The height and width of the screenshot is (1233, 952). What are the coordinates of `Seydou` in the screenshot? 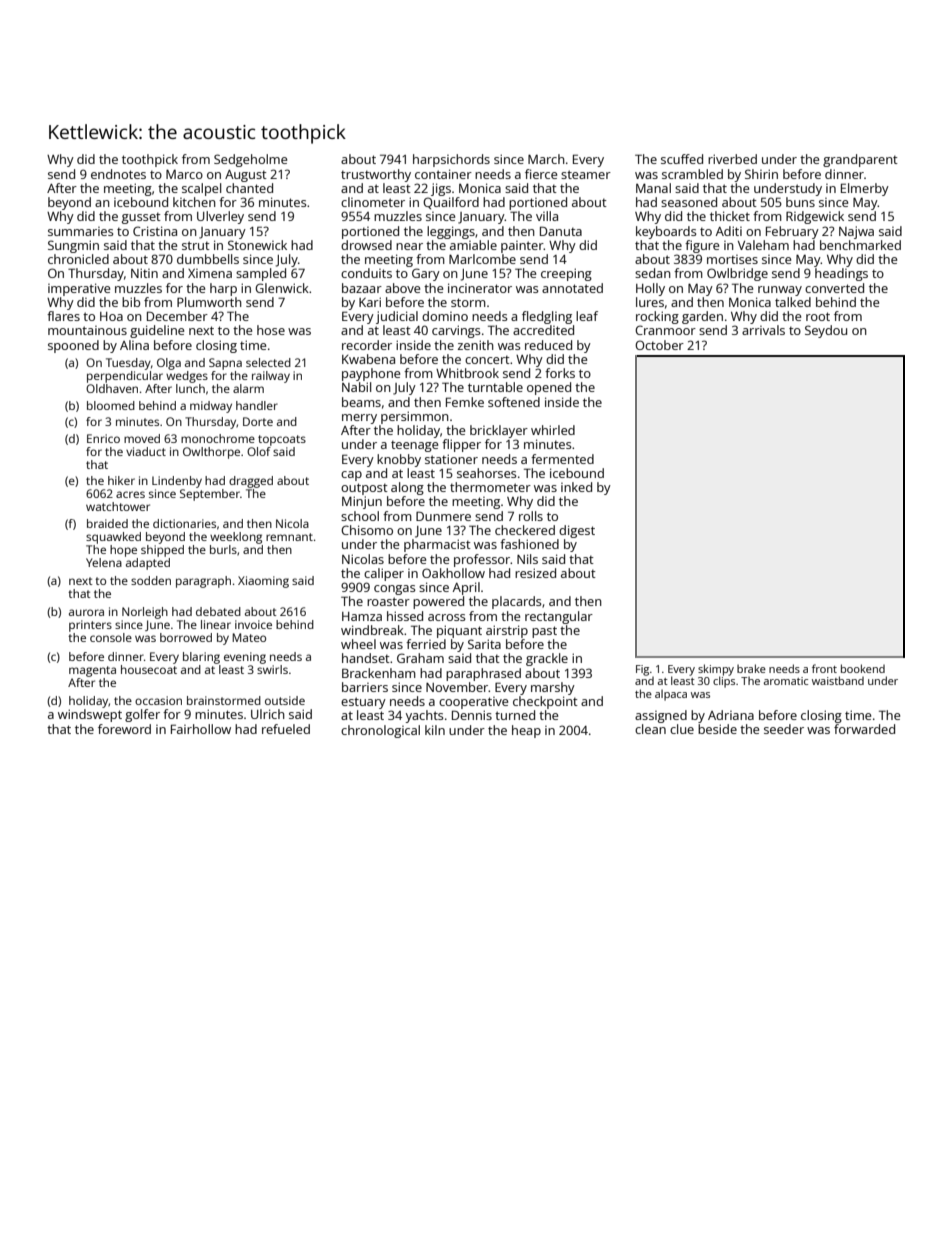 It's located at (826, 331).
